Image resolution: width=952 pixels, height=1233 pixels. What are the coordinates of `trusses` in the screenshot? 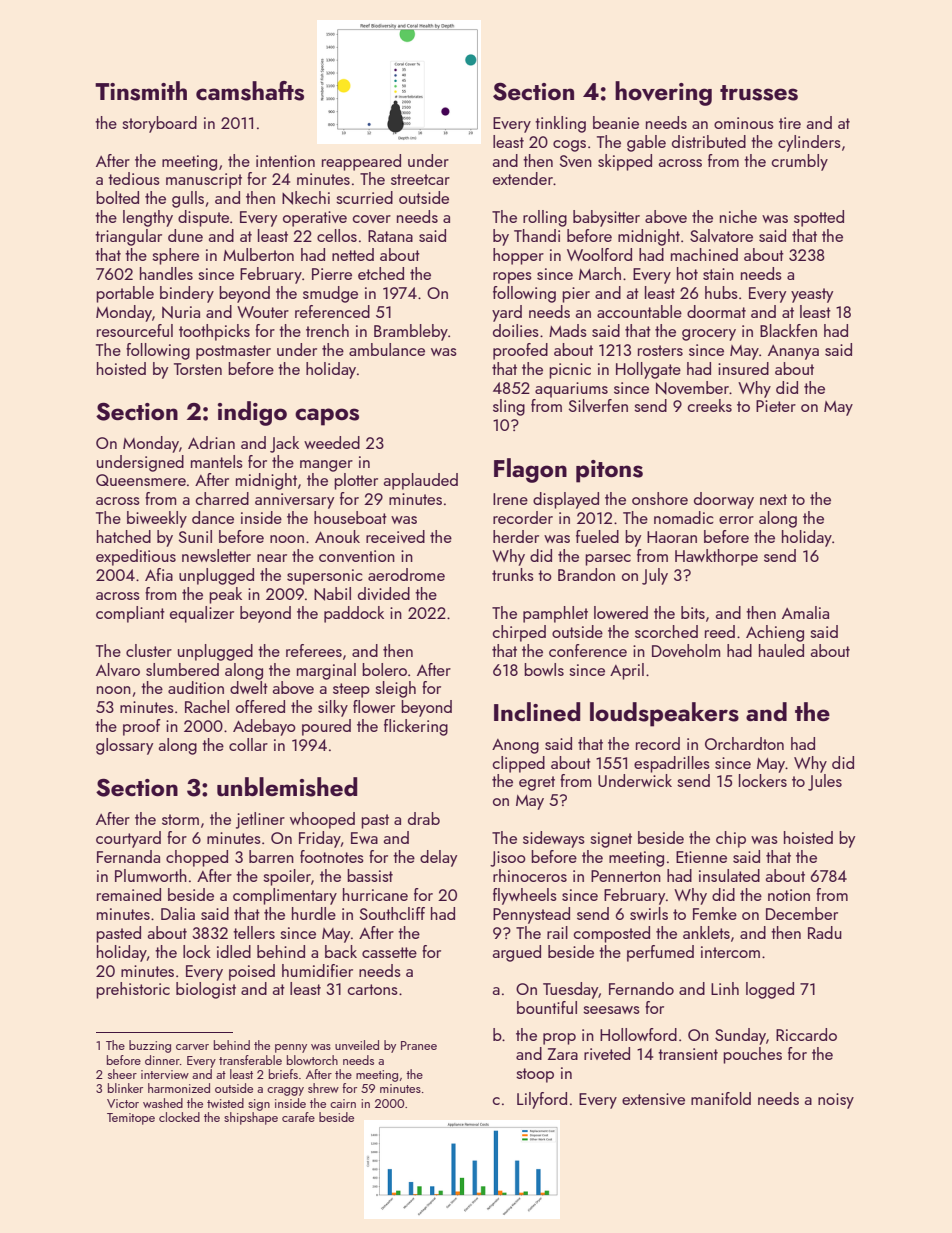 It's located at (759, 93).
